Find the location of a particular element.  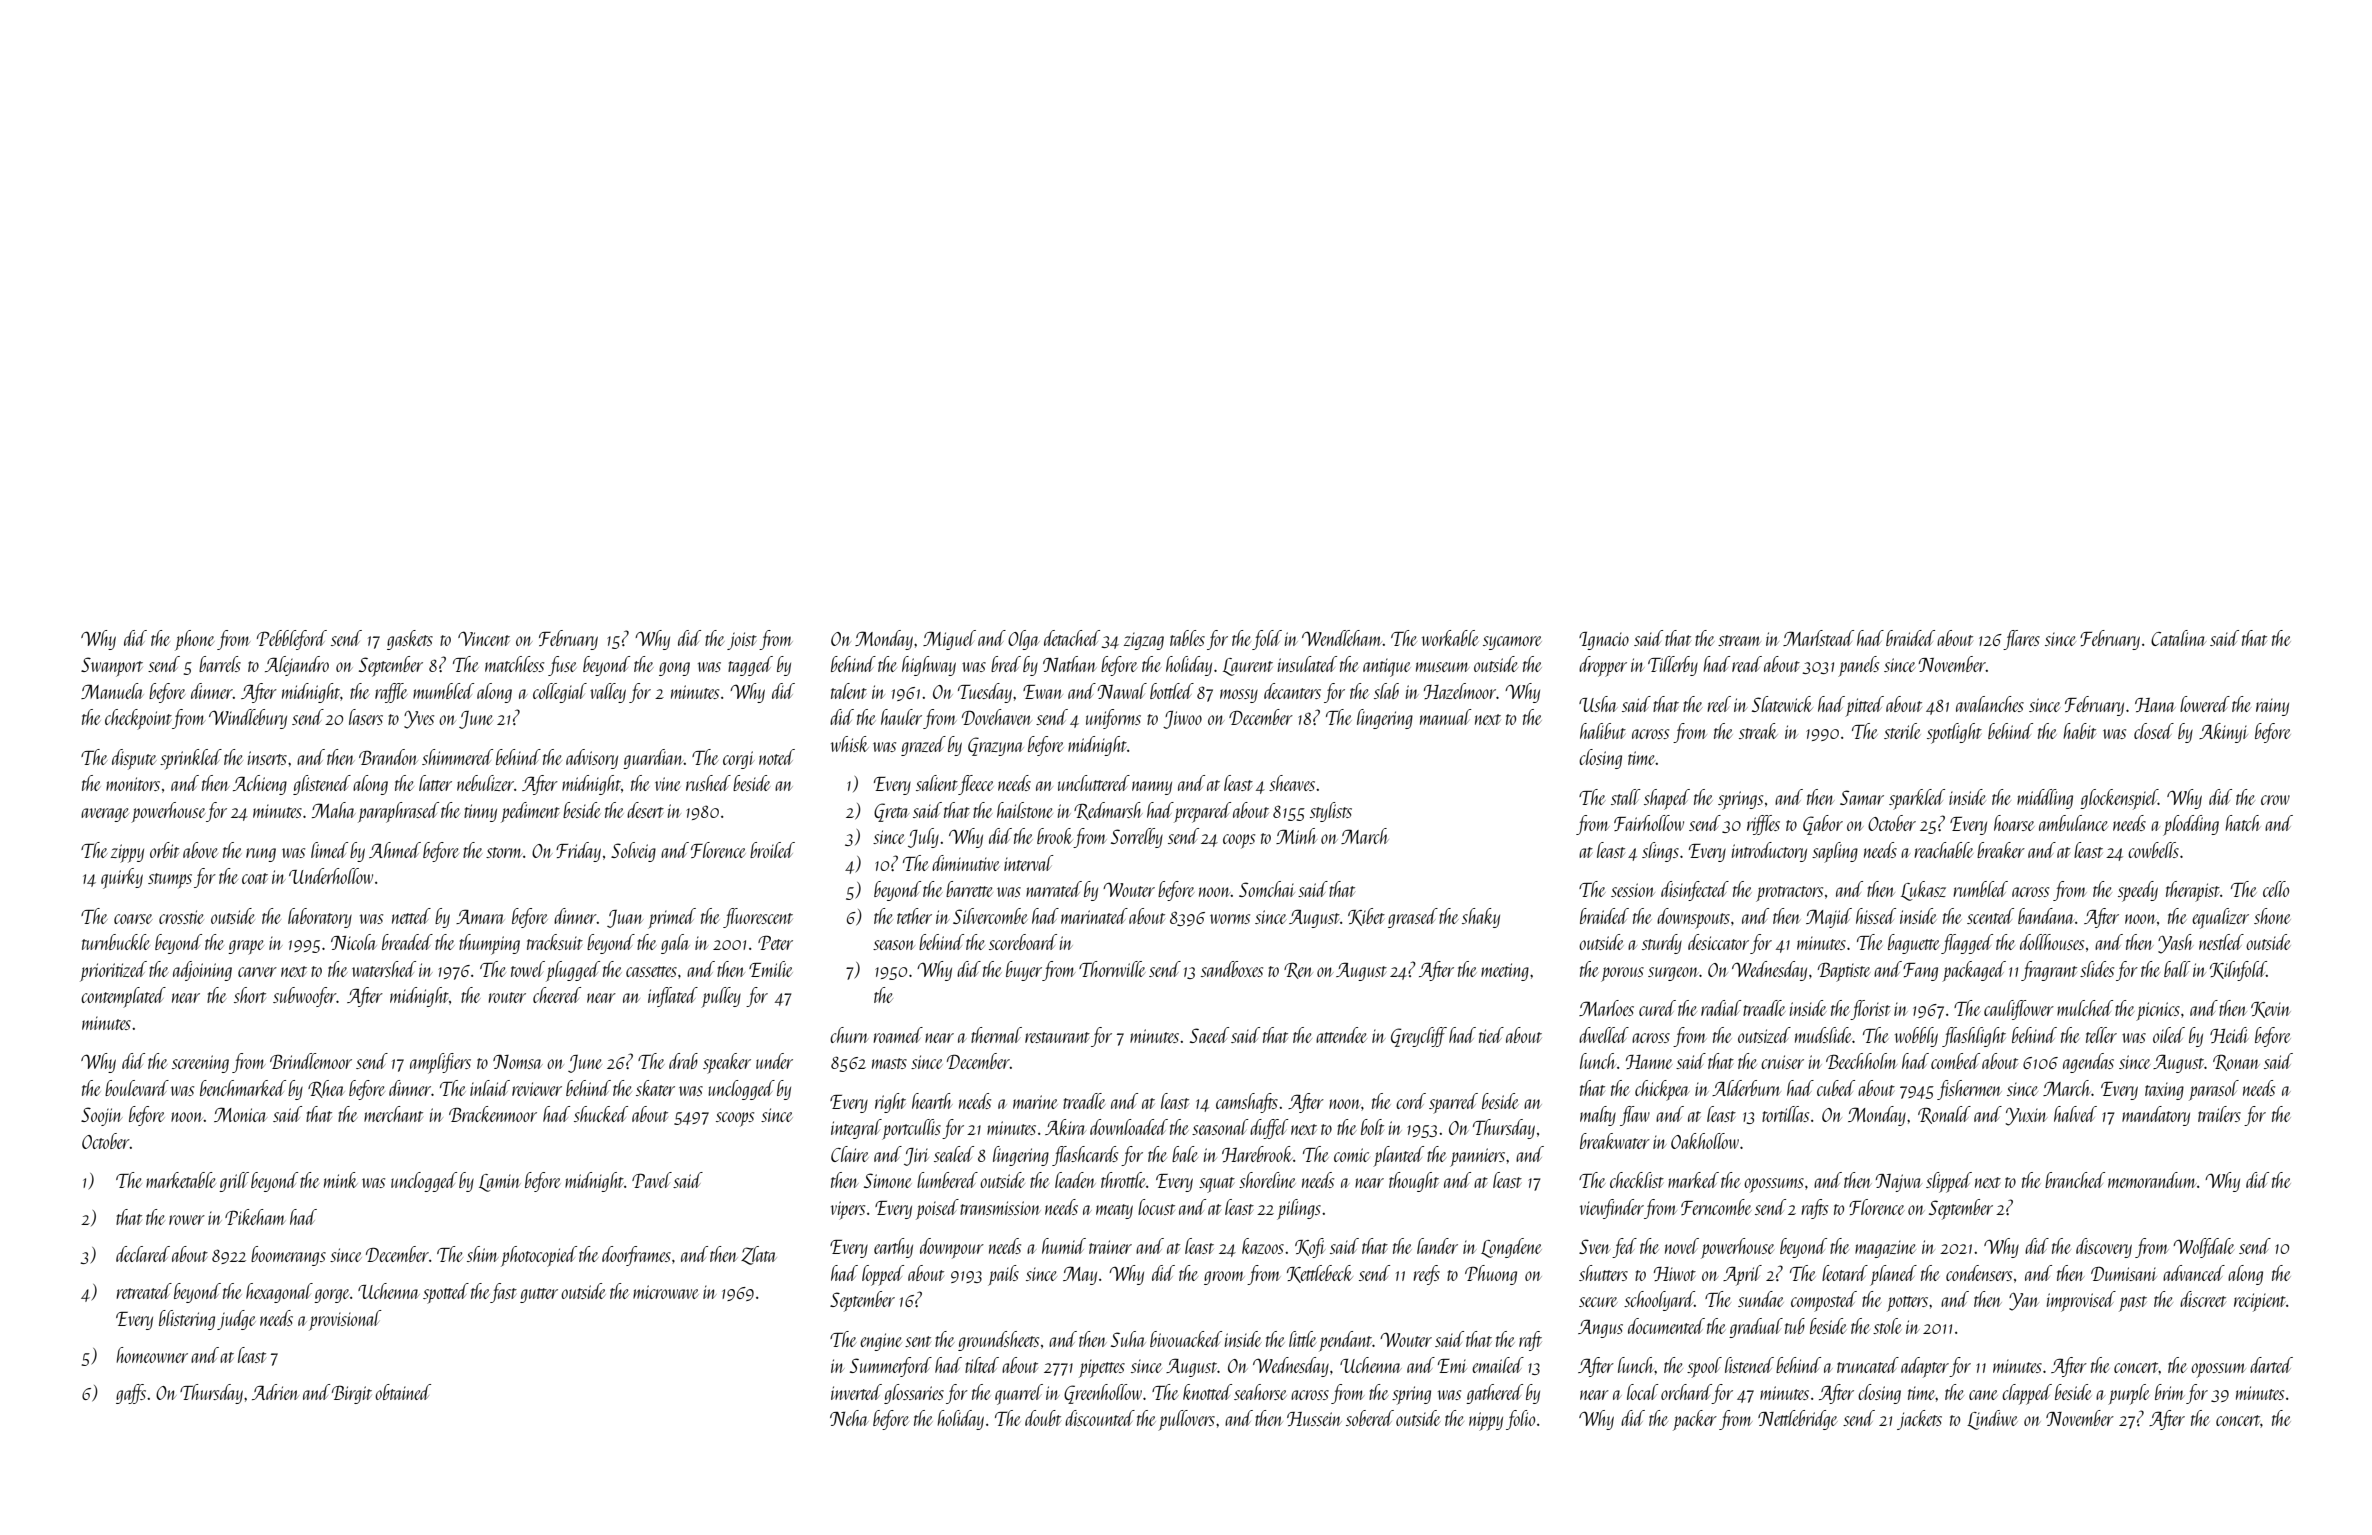

Catalina is located at coordinates (2178, 638).
